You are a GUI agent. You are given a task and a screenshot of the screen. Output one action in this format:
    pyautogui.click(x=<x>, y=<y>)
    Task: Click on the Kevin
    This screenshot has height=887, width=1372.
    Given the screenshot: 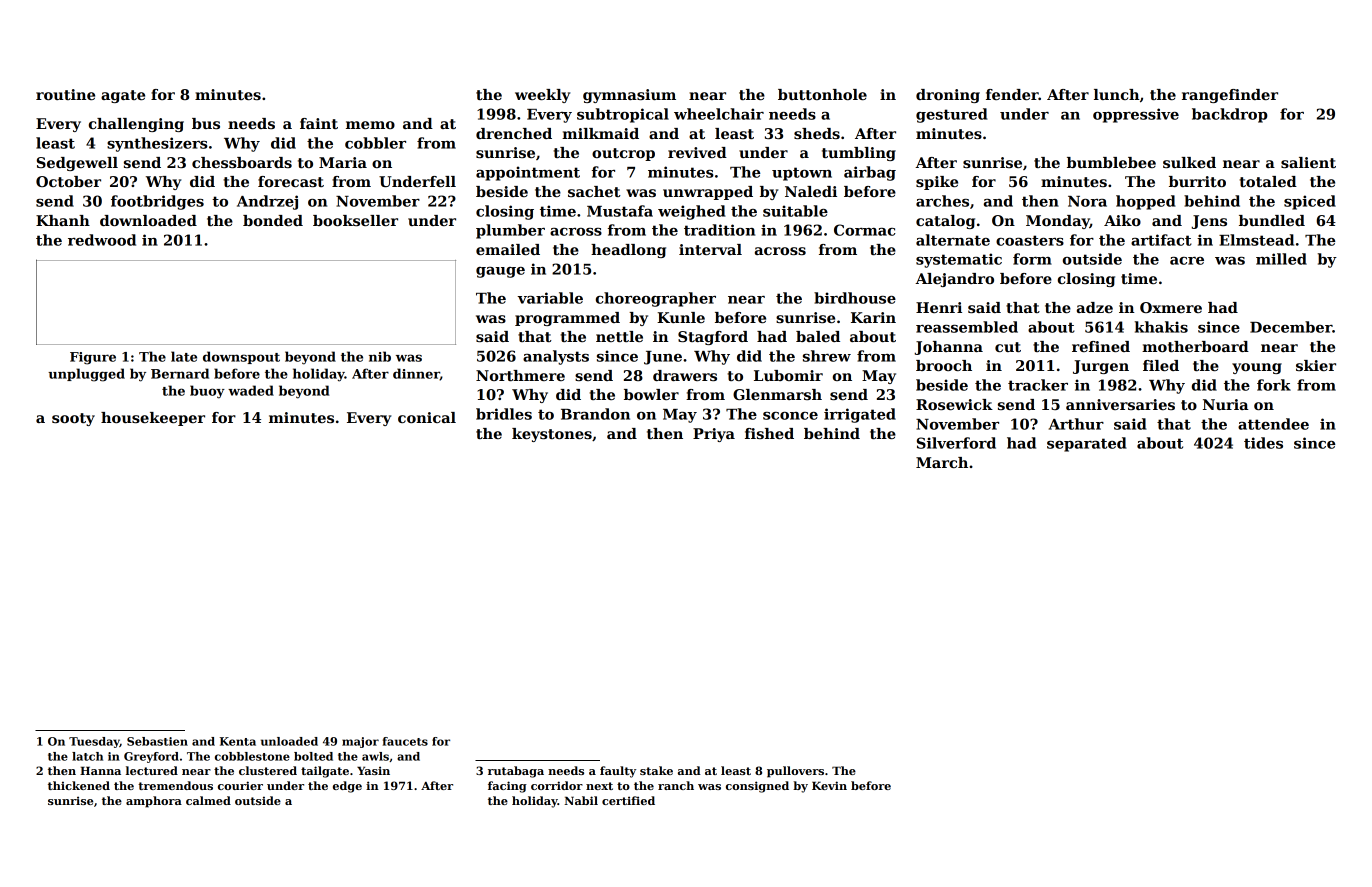 What is the action you would take?
    pyautogui.click(x=829, y=785)
